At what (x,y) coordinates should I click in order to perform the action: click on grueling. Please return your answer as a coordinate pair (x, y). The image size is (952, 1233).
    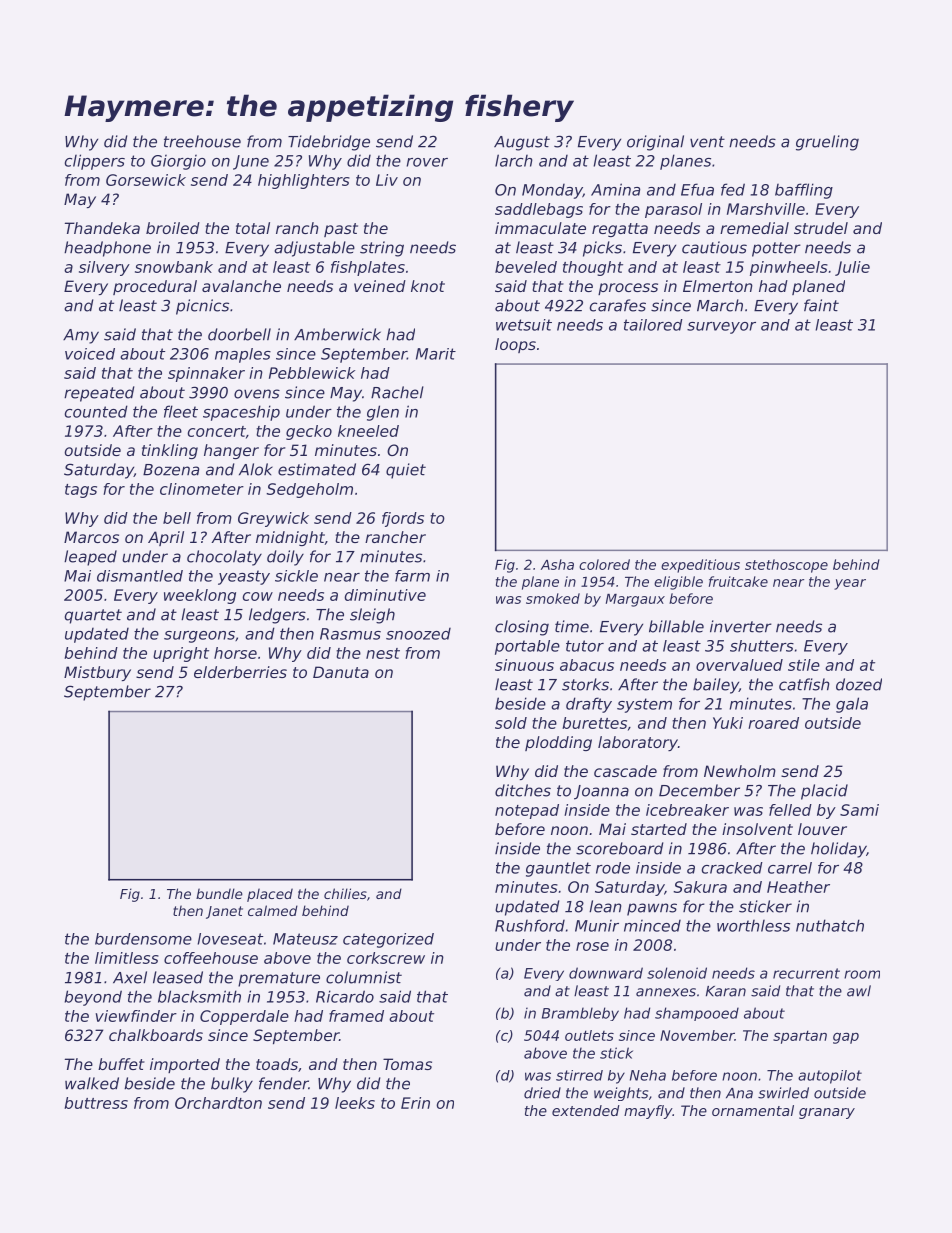
    Looking at the image, I should click on (827, 143).
